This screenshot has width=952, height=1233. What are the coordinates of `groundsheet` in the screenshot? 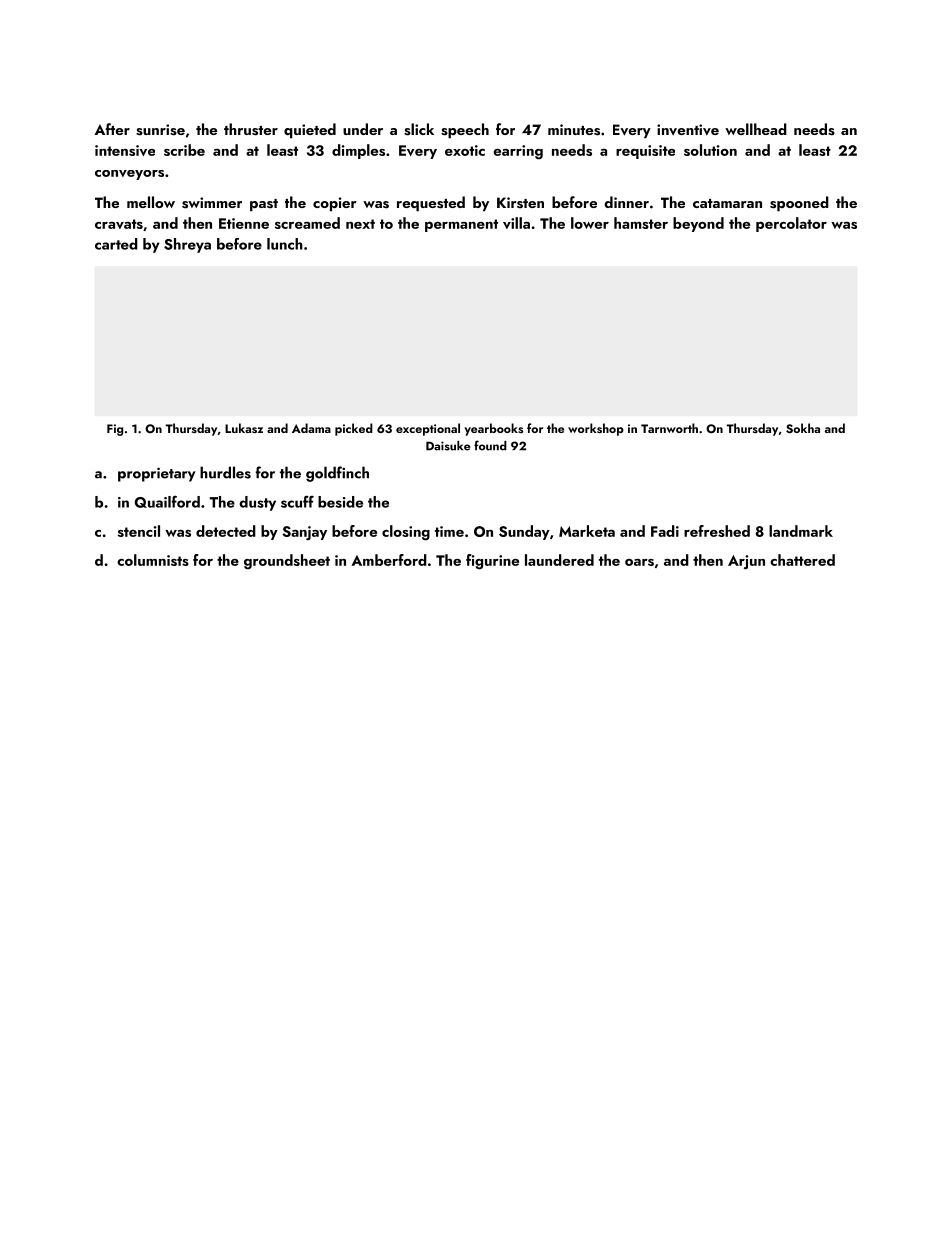 It's located at (287, 562).
